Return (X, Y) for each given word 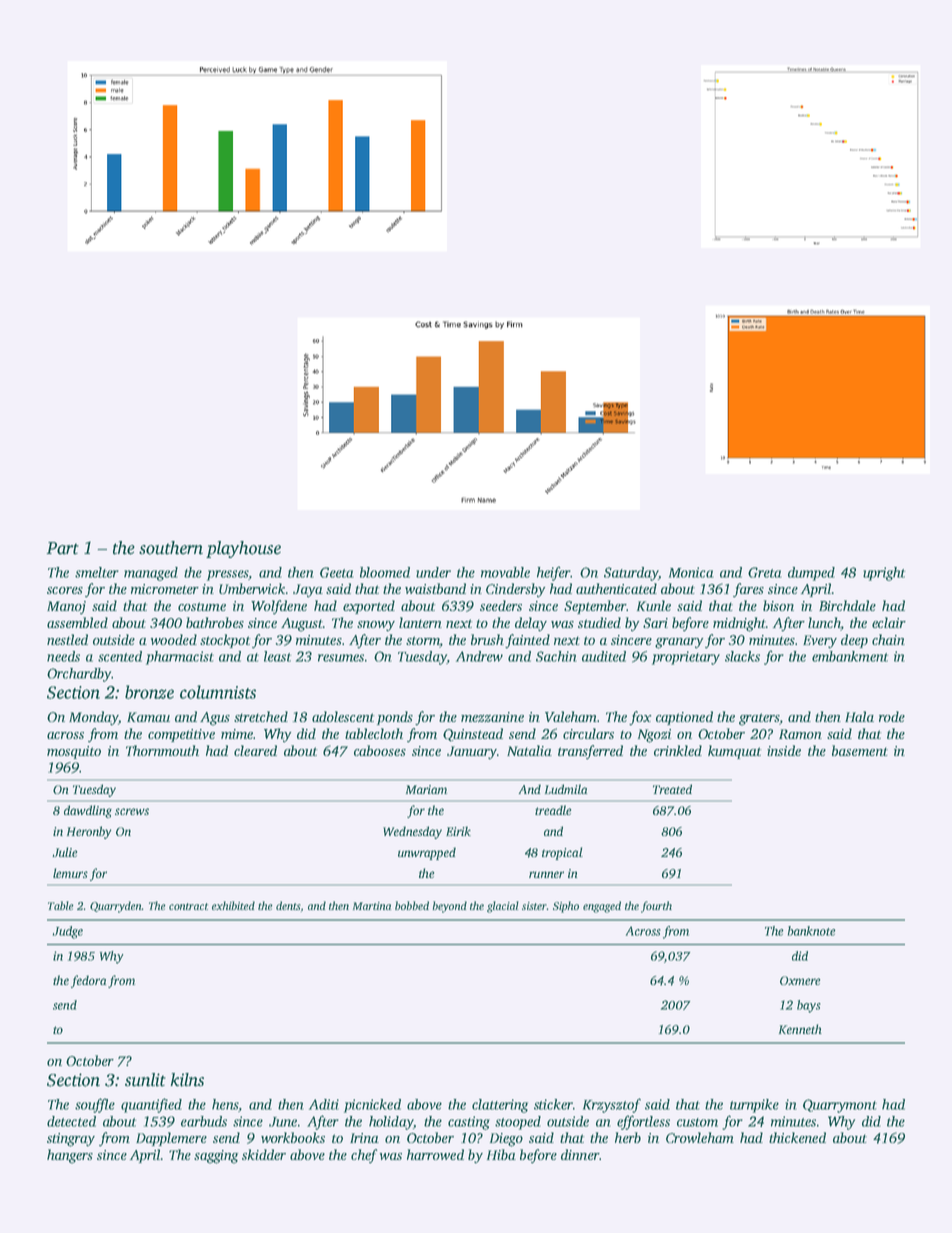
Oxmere (800, 980)
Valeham (571, 716)
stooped (518, 1123)
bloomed (385, 572)
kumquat (734, 752)
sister (534, 906)
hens (225, 1104)
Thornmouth (162, 750)
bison (778, 605)
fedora (88, 981)
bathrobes (215, 622)
